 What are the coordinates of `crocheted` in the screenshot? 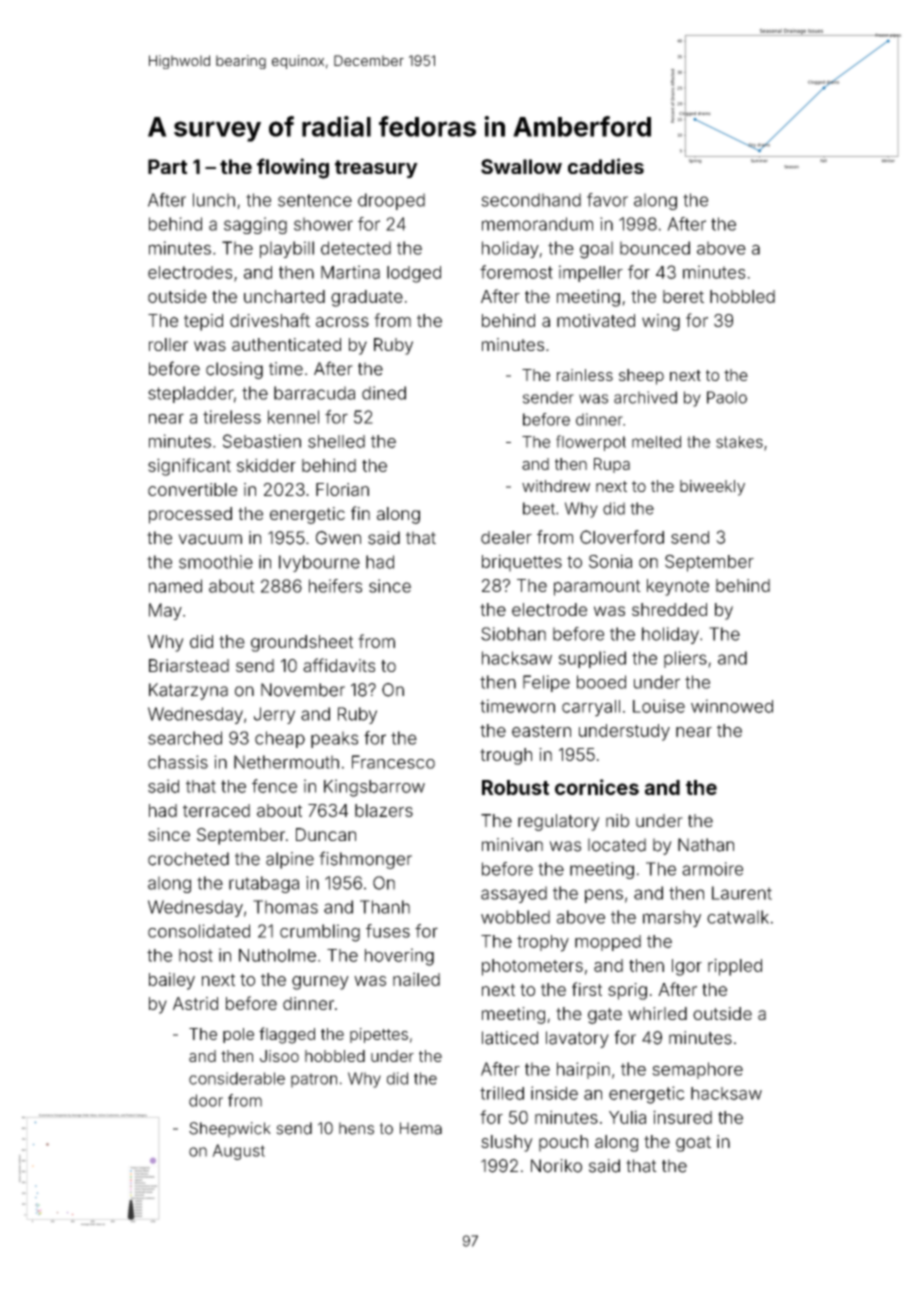 It's located at (188, 859).
